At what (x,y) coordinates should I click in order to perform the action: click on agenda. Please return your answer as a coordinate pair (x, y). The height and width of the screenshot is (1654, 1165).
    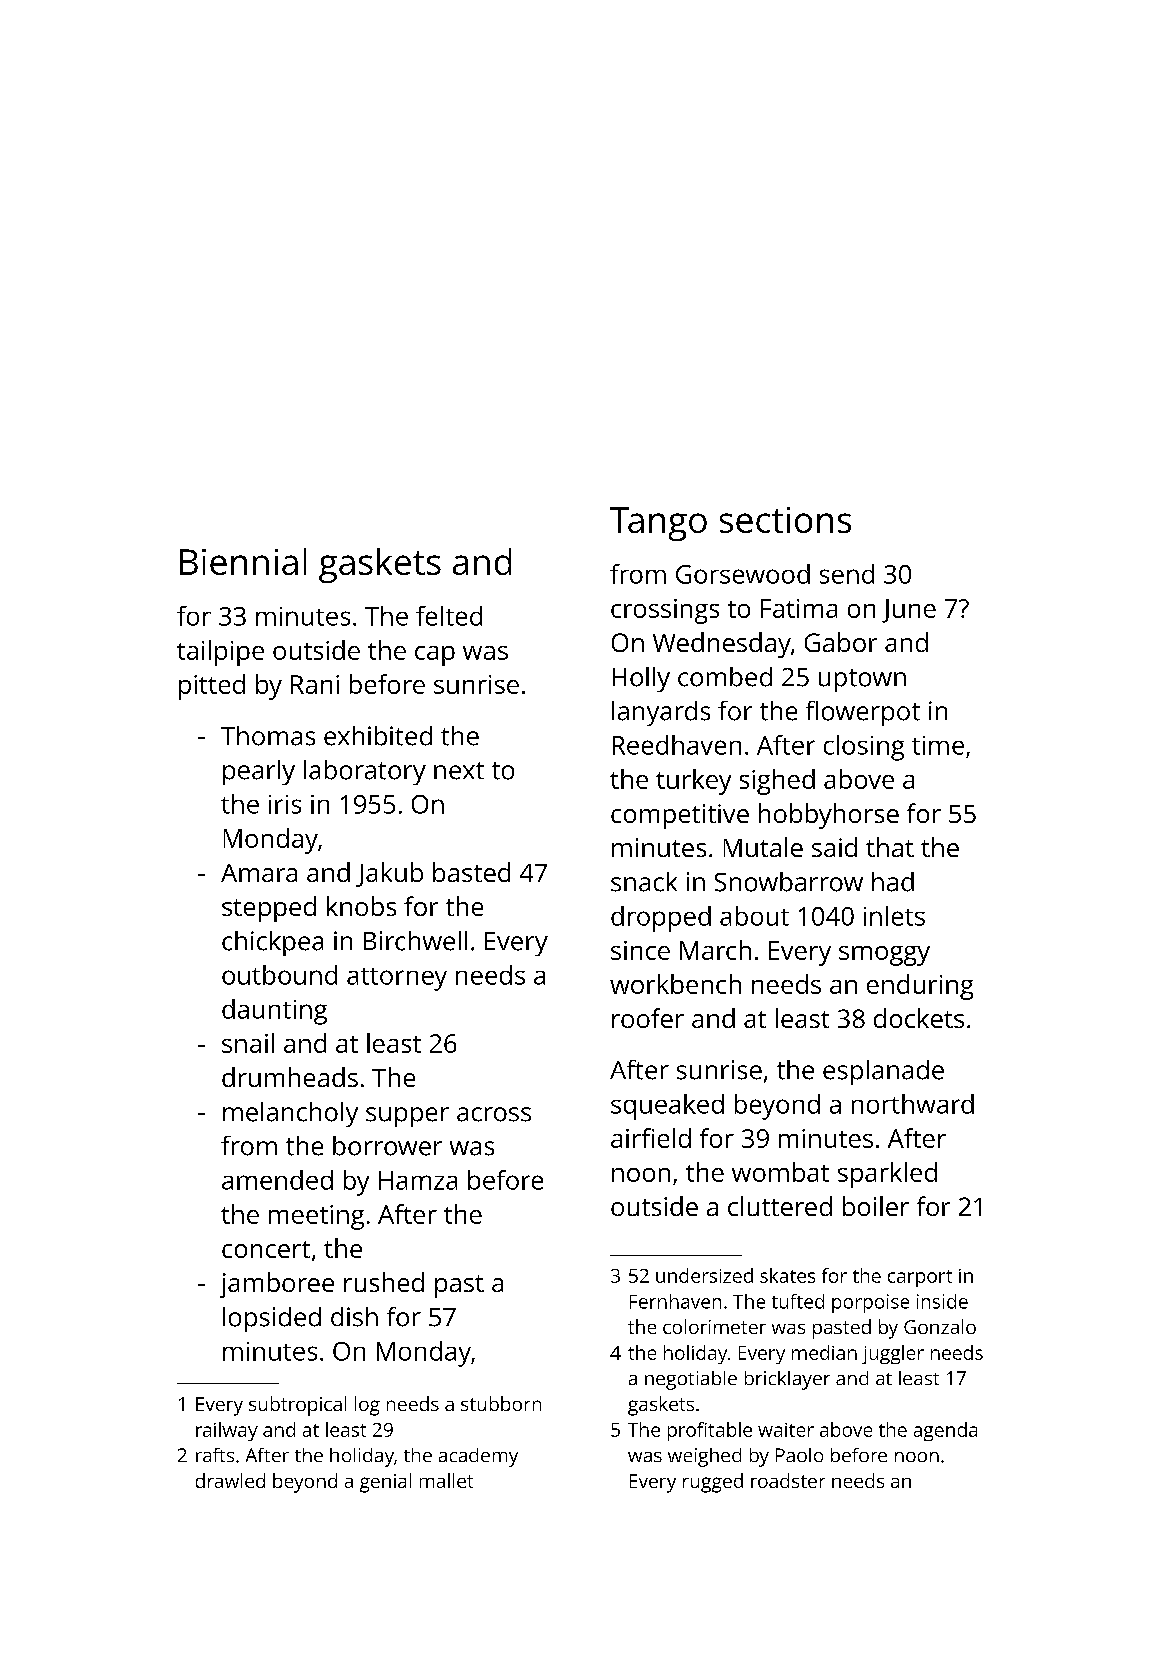
    Looking at the image, I should click on (945, 1431).
